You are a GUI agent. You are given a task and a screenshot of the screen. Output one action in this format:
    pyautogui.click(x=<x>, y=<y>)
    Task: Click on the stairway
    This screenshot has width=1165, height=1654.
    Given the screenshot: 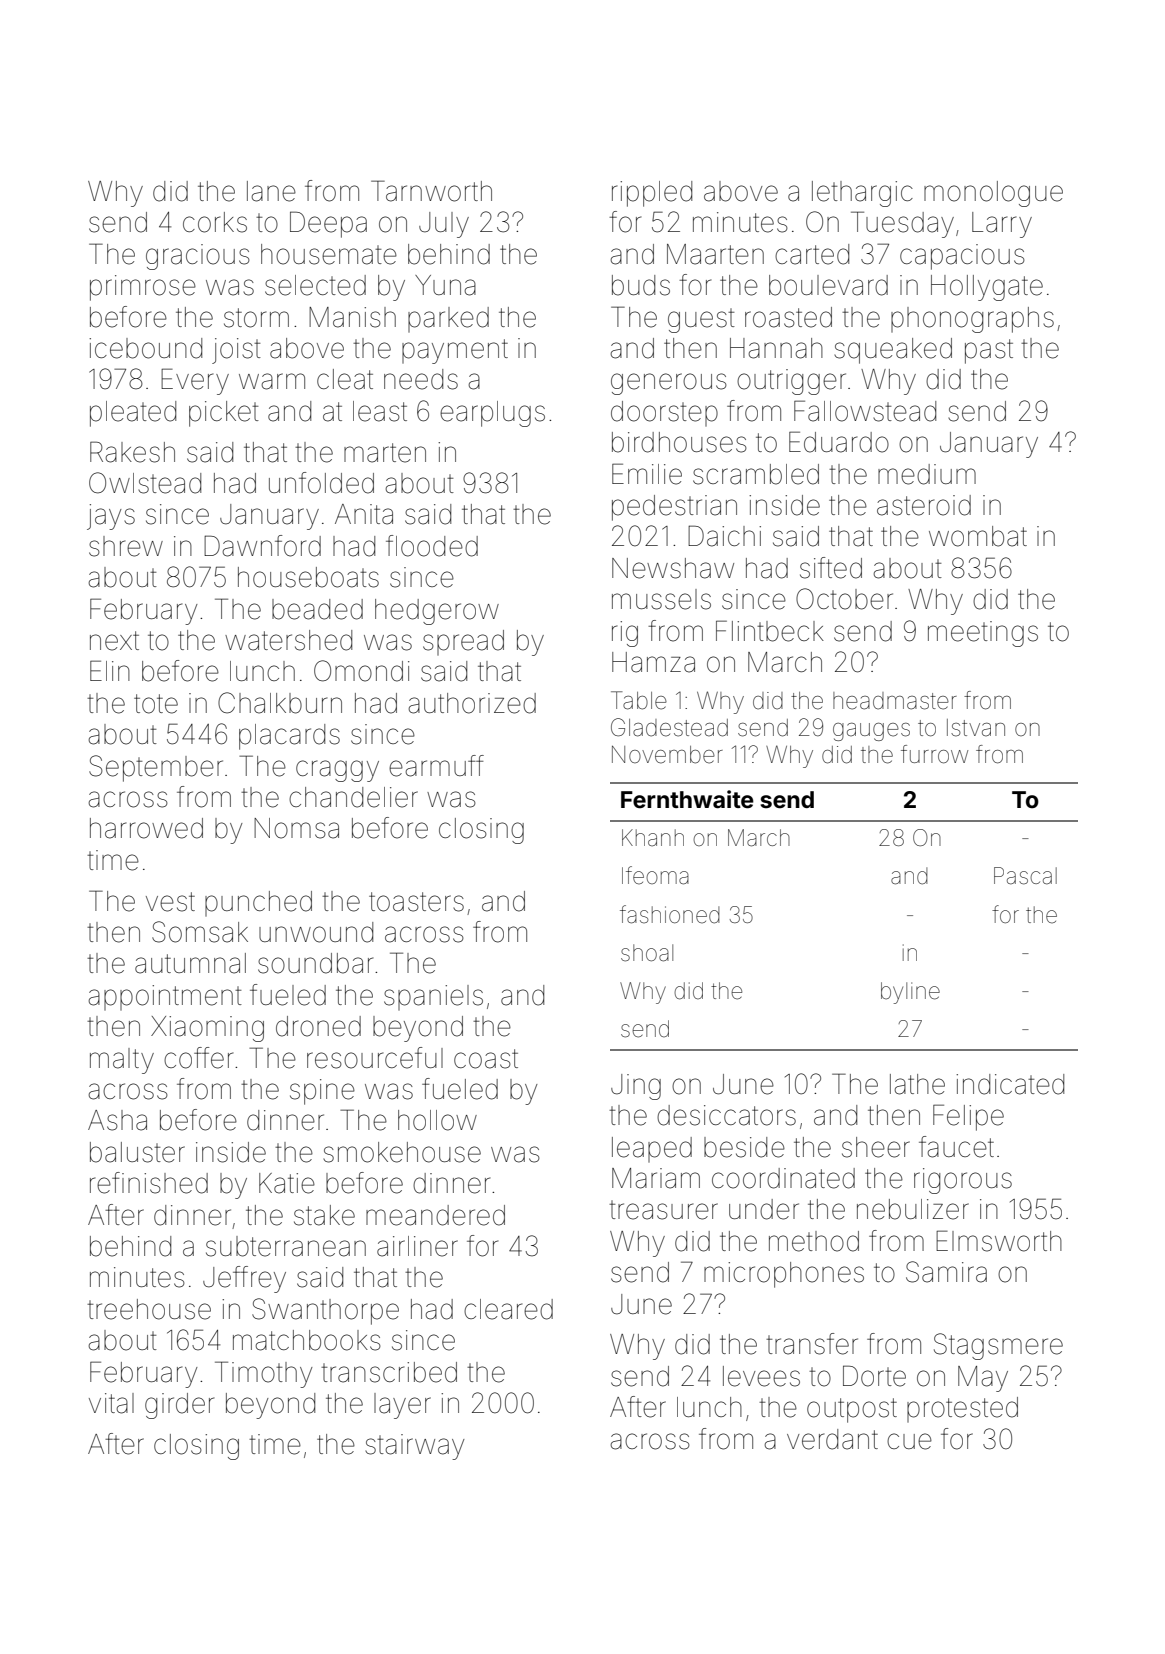 What is the action you would take?
    pyautogui.click(x=415, y=1447)
